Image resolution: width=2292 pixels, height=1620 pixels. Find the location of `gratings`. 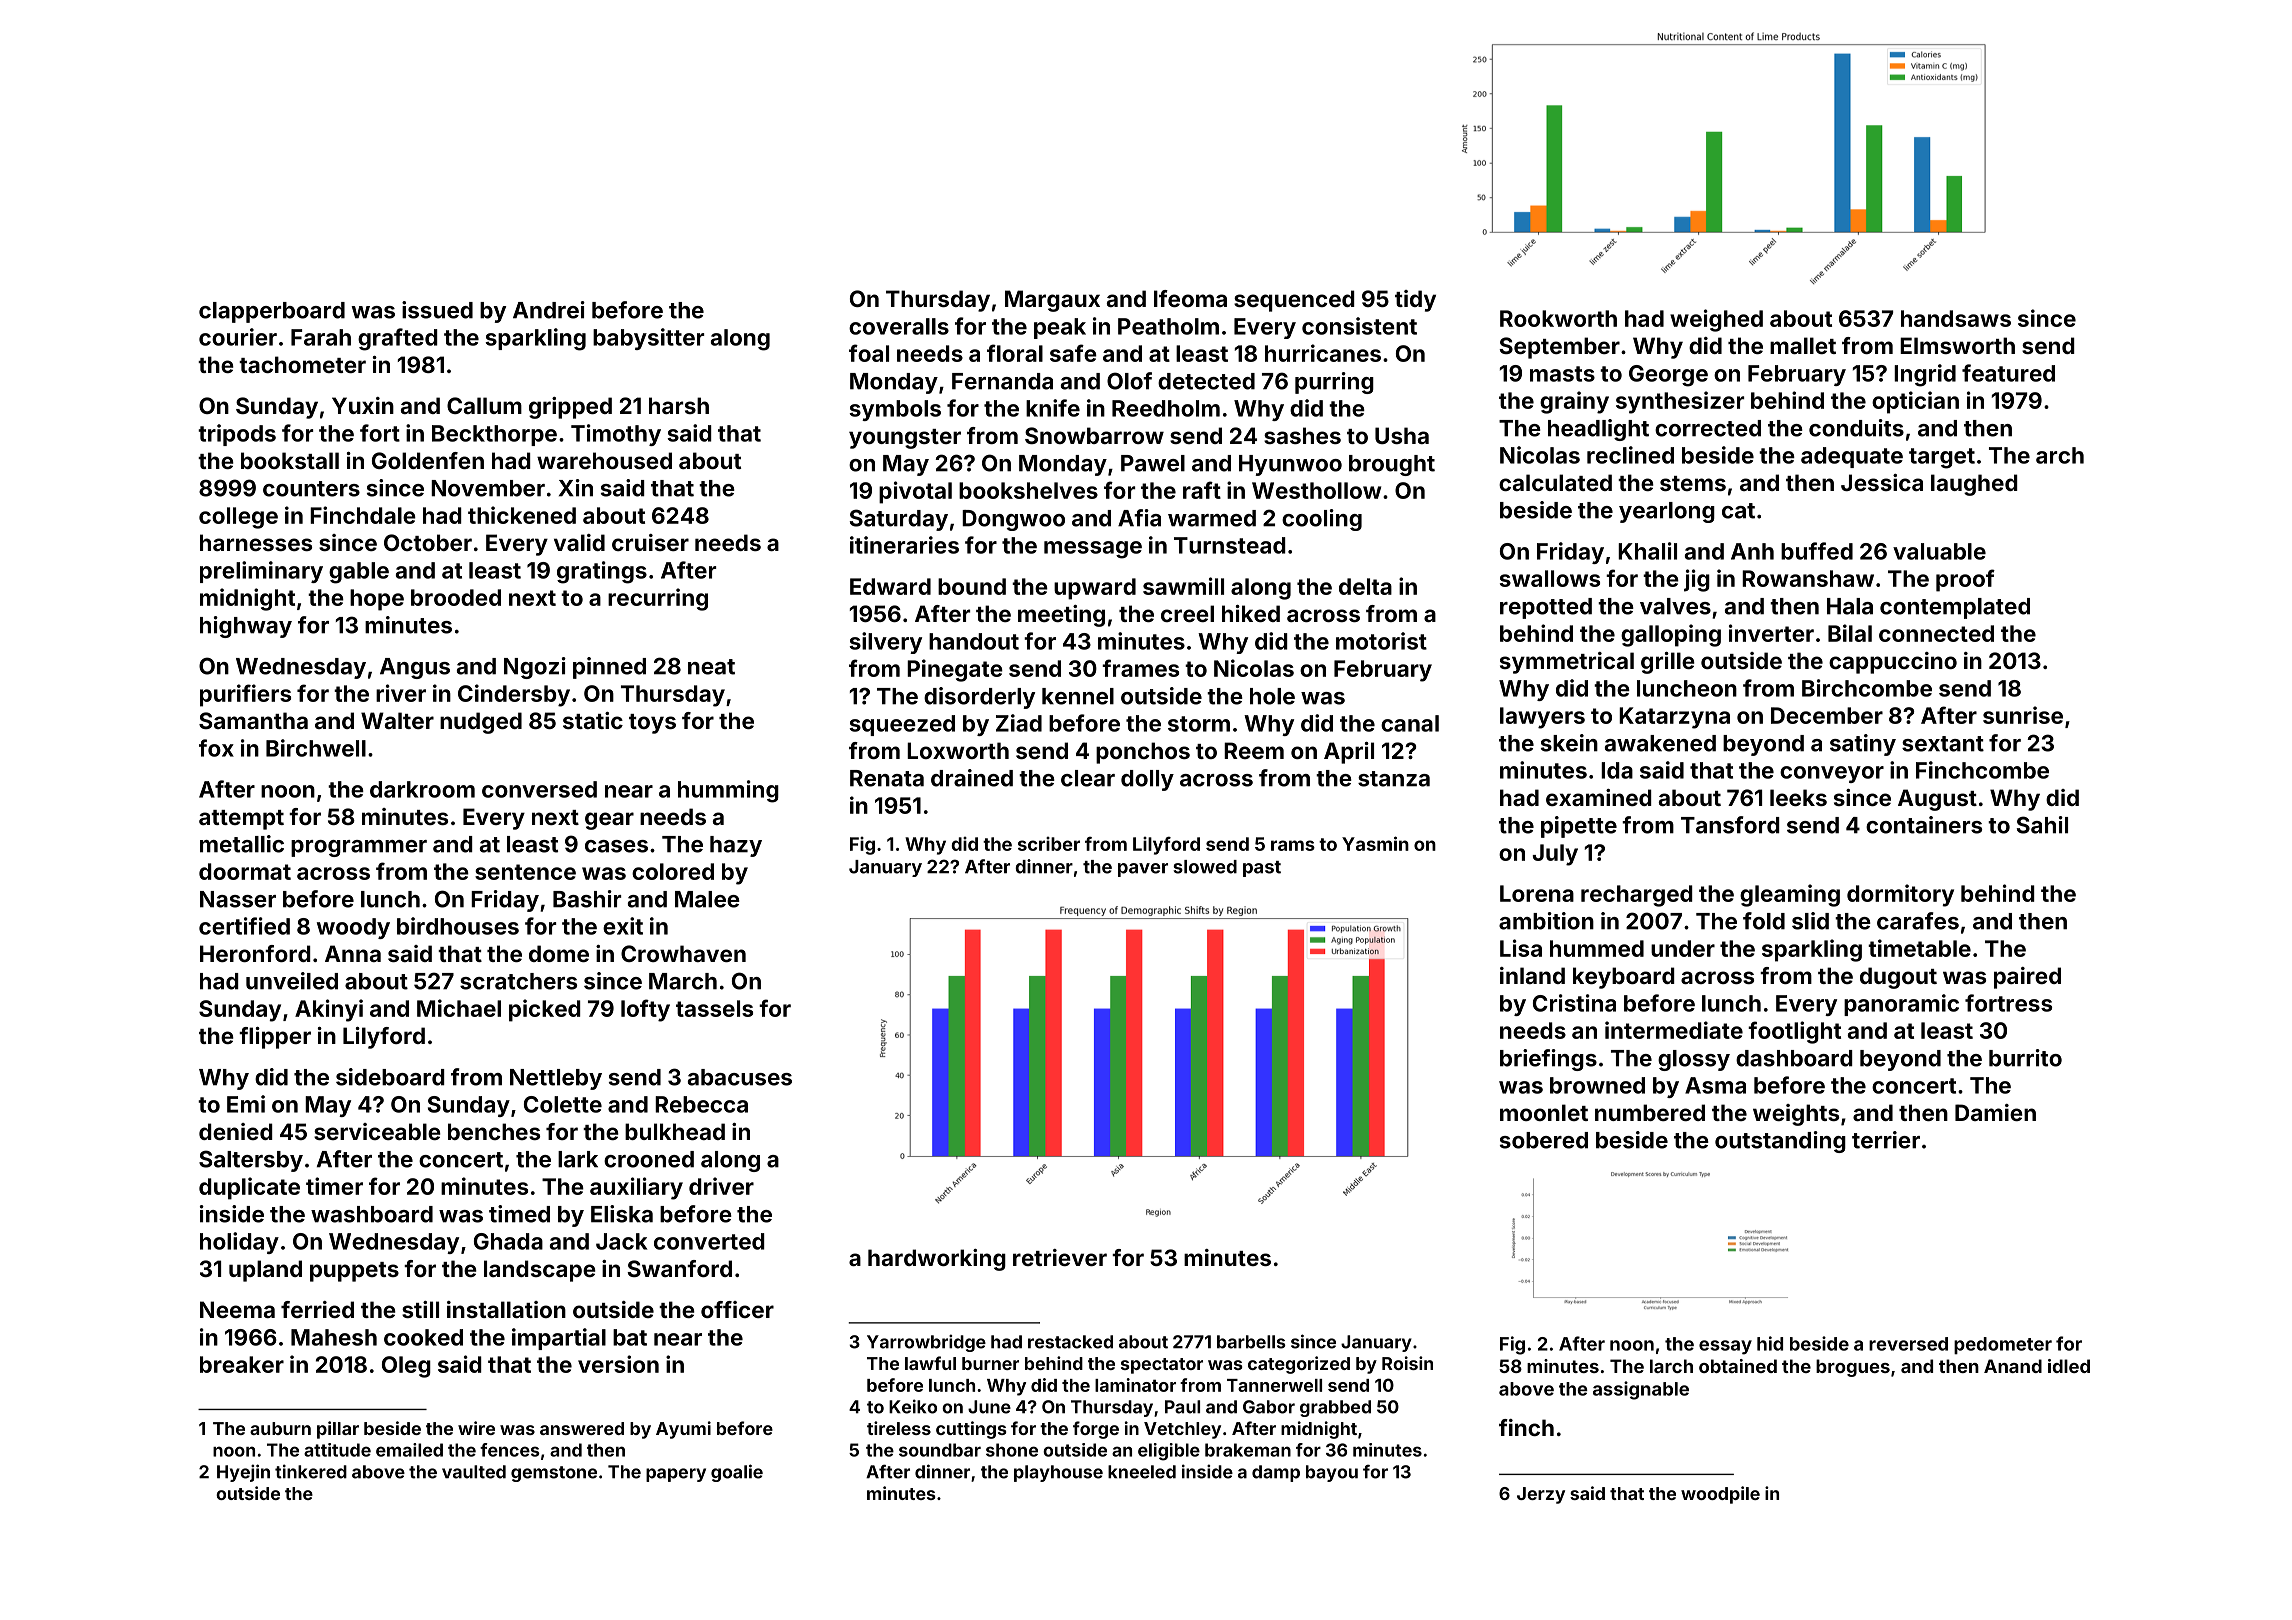

gratings is located at coordinates (602, 572).
